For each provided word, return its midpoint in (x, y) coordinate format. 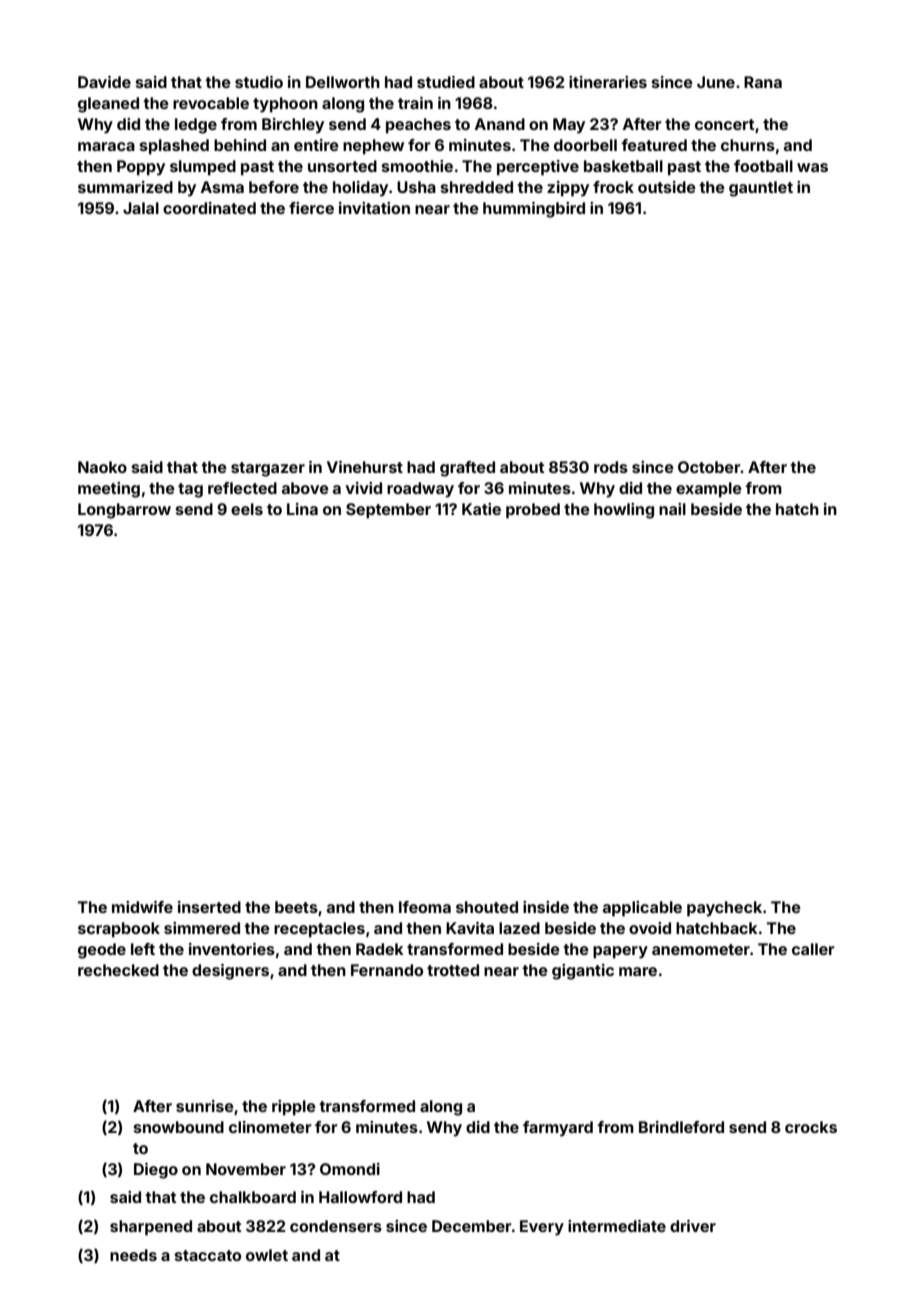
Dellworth (343, 82)
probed (533, 511)
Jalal (141, 208)
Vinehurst (365, 467)
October (709, 467)
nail (672, 509)
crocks (811, 1127)
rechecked (118, 970)
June (716, 82)
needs (133, 1255)
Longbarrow (124, 511)
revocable (211, 103)
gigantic (583, 972)
